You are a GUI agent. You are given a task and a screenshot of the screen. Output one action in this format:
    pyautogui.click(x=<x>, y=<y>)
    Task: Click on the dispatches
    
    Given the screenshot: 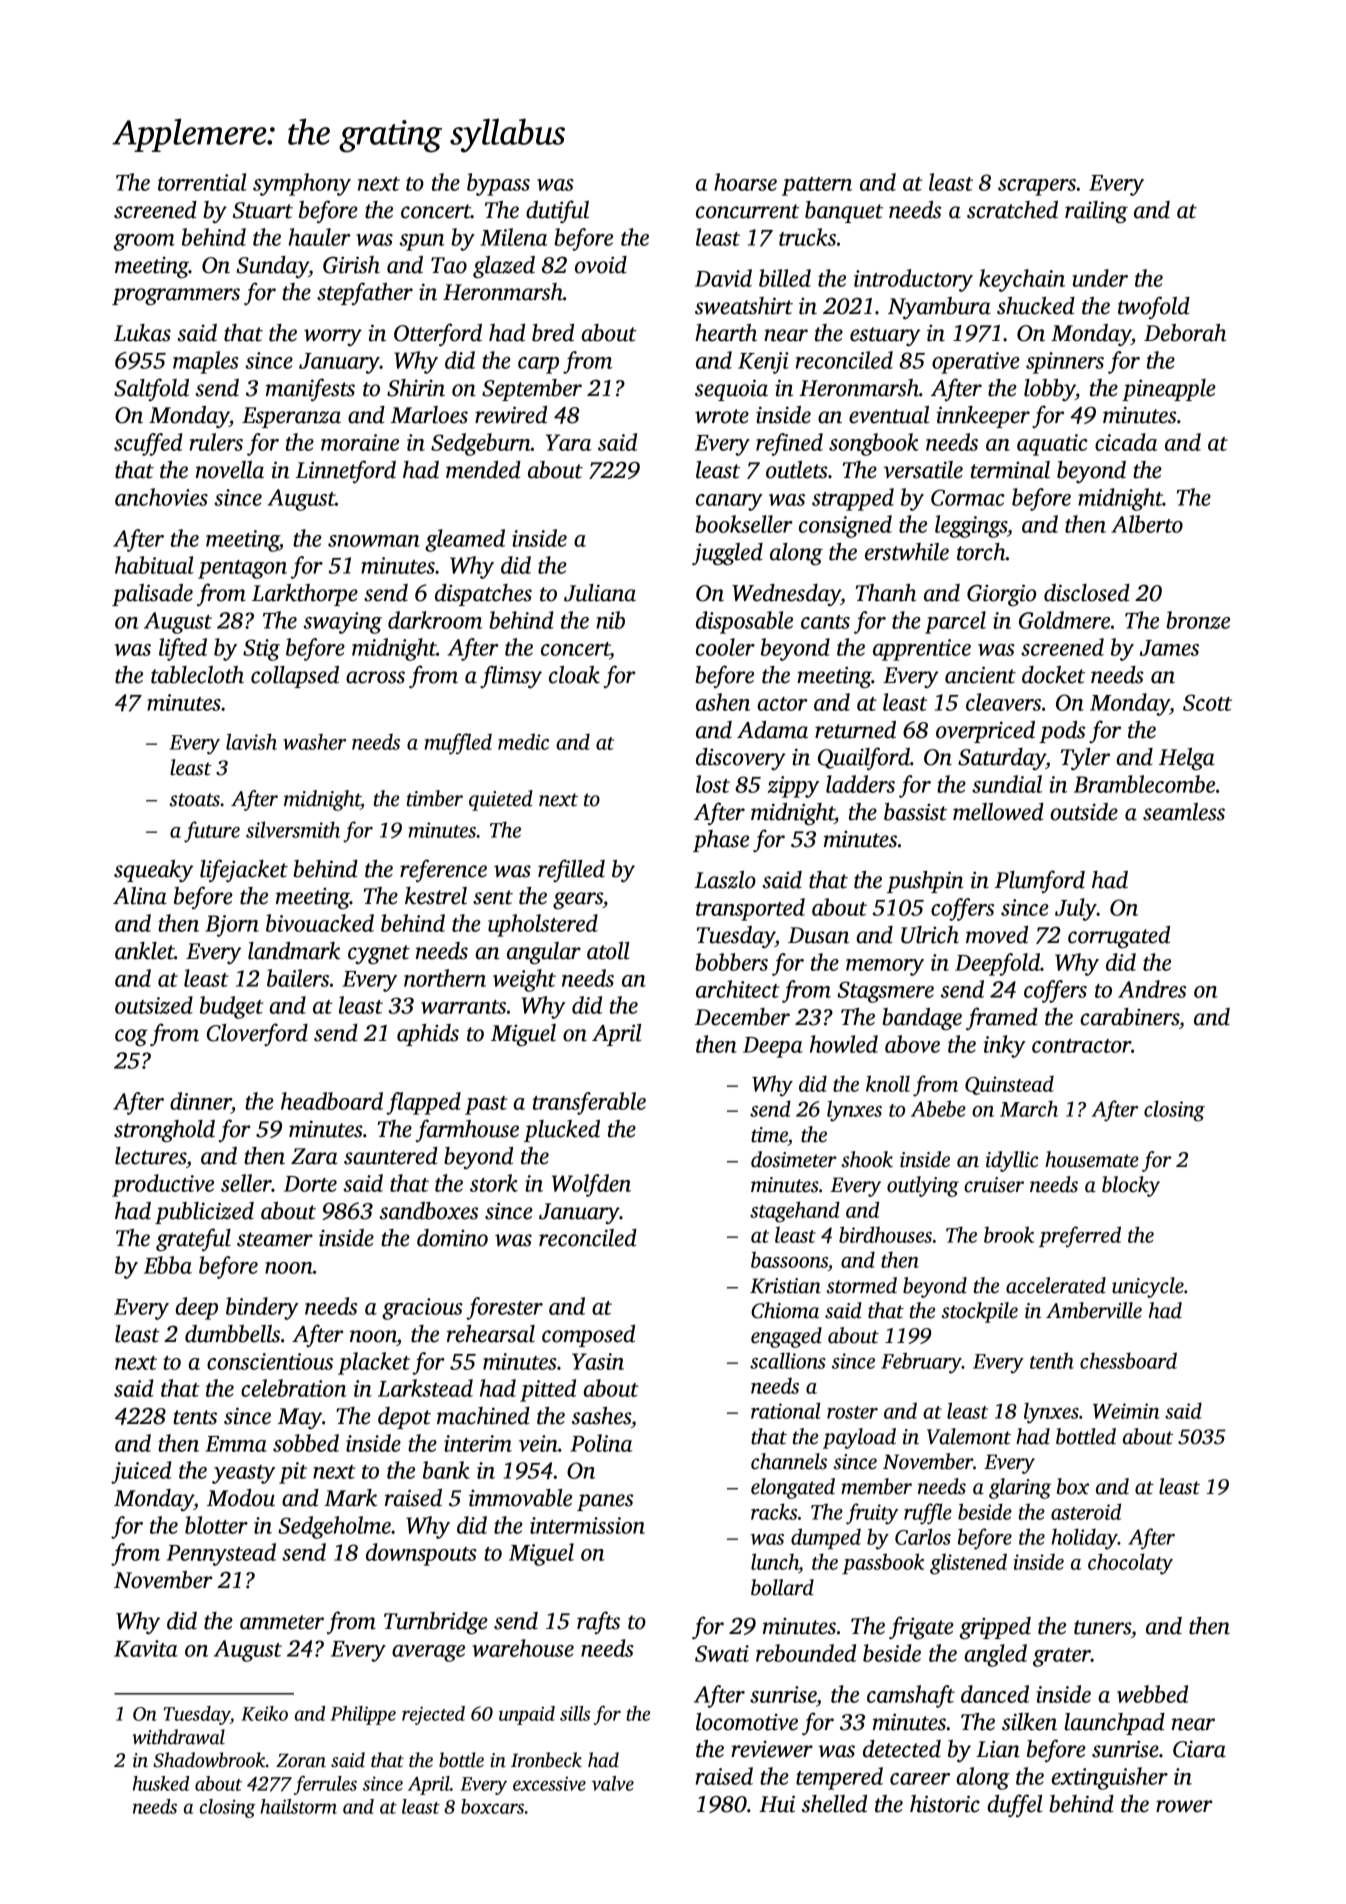 What is the action you would take?
    pyautogui.click(x=483, y=595)
